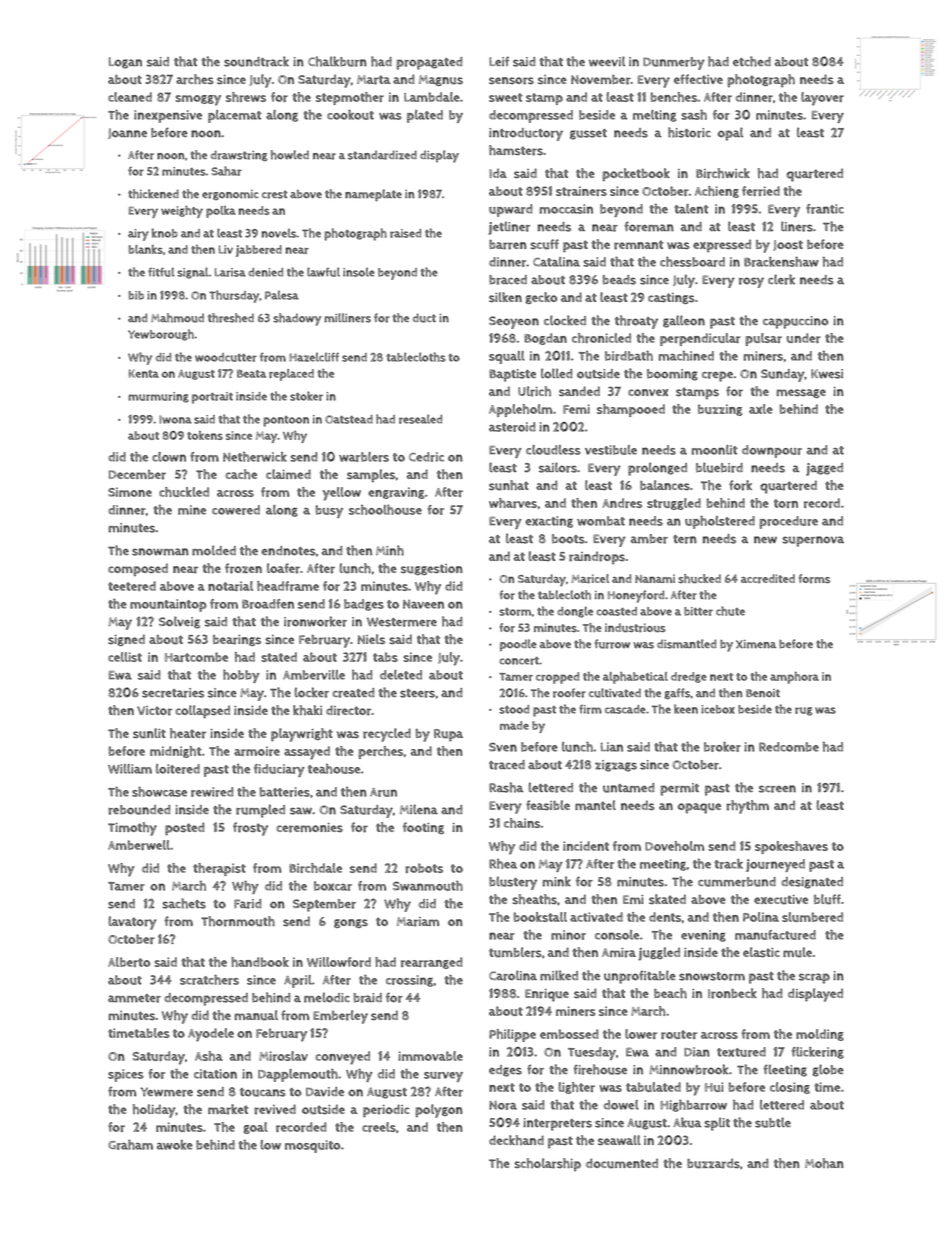 This document has width=952, height=1233. I want to click on awoke, so click(175, 1145).
